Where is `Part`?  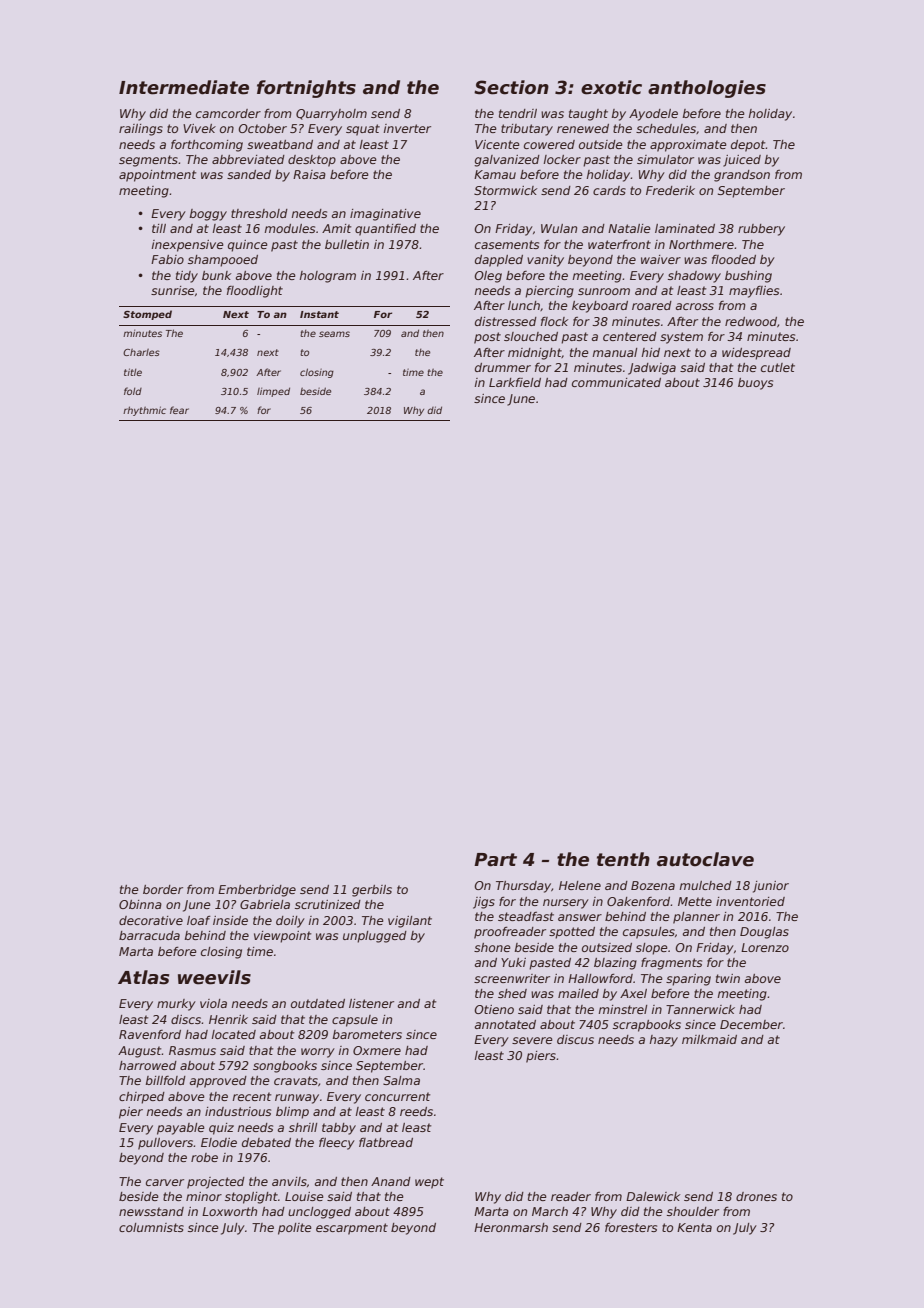 Part is located at coordinates (495, 860).
